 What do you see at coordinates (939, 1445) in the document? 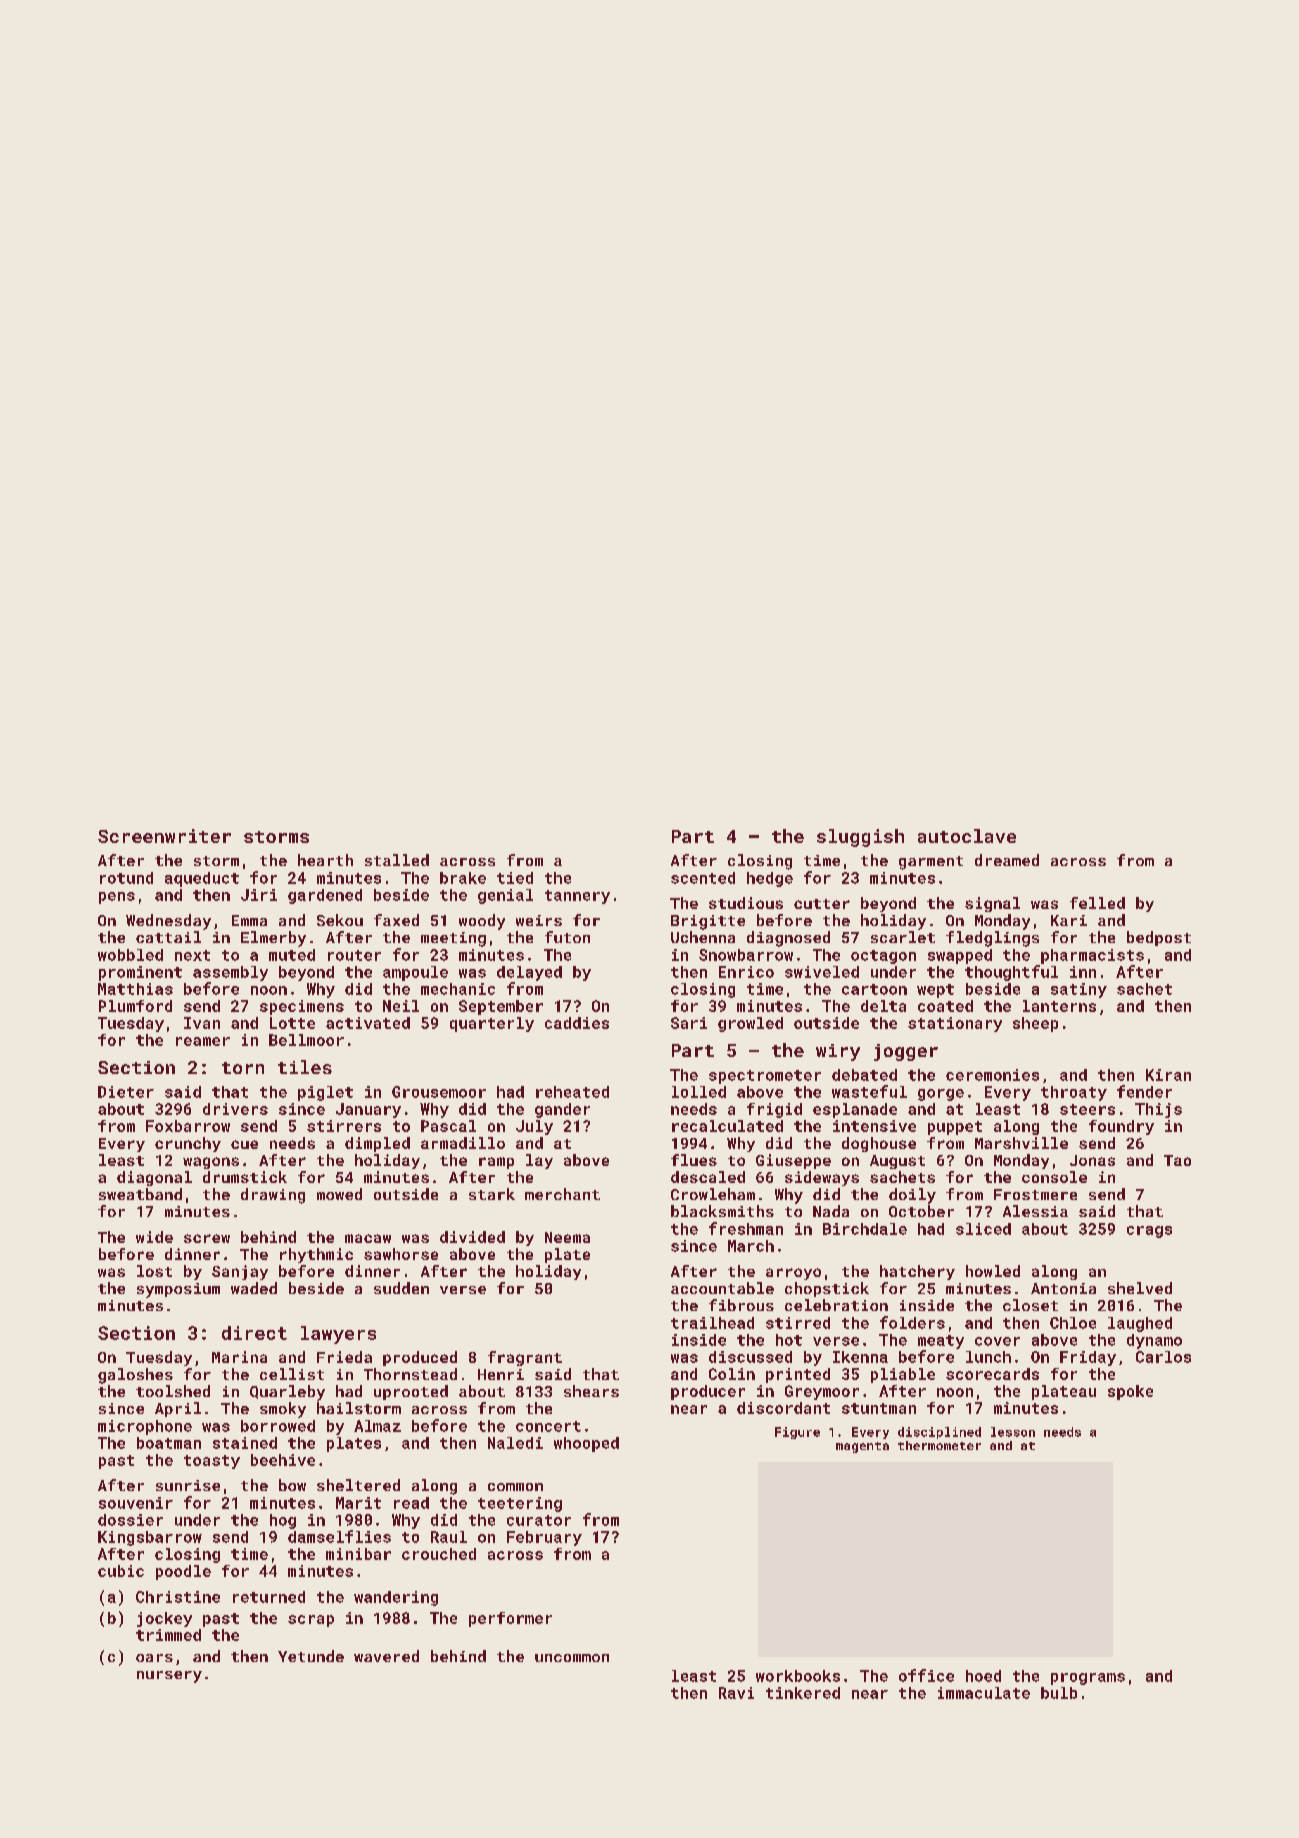
I see `thermometer` at bounding box center [939, 1445].
